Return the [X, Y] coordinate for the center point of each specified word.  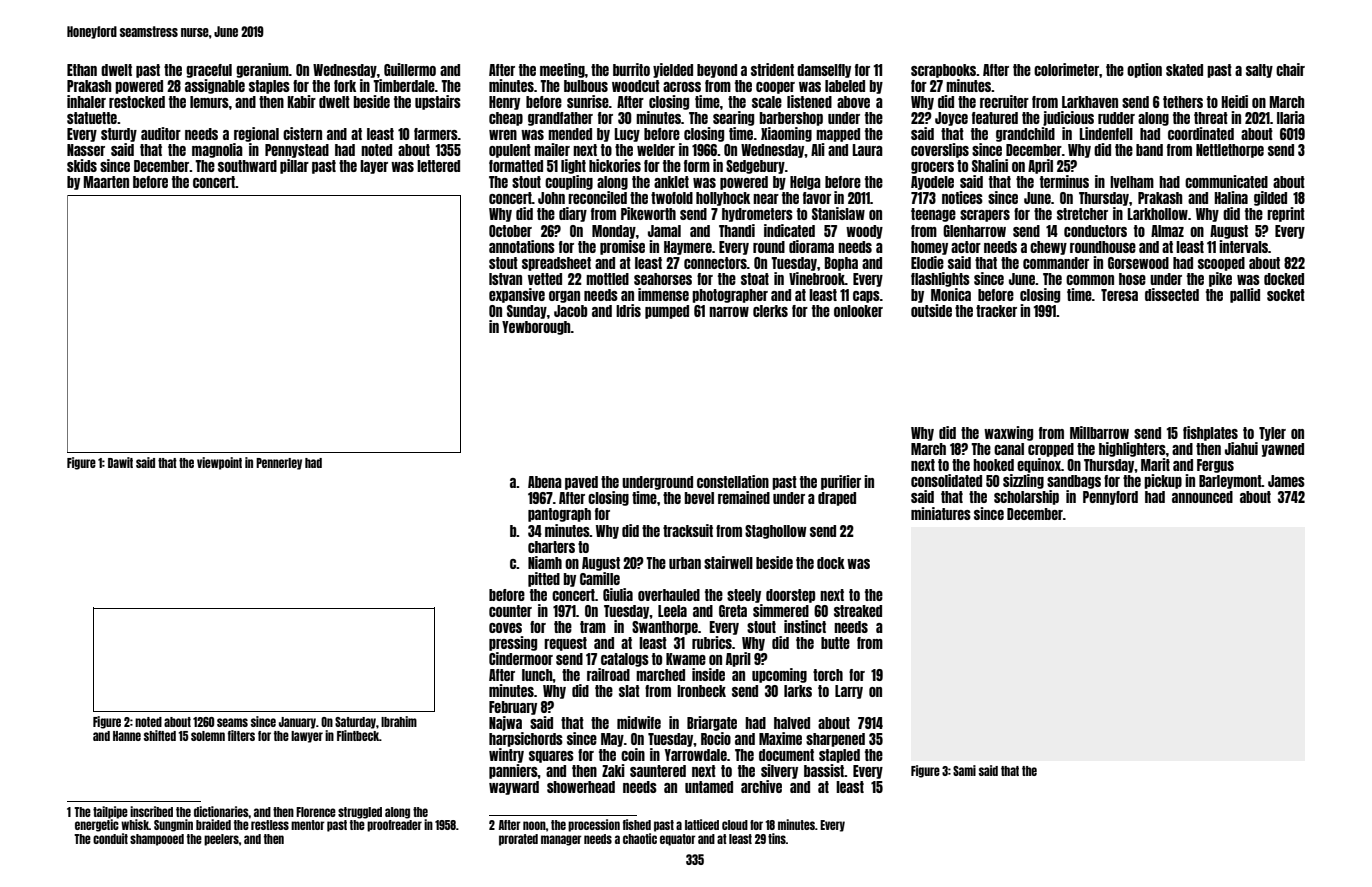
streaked [858, 611]
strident [772, 69]
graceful [209, 71]
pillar [294, 166]
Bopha [841, 264]
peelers [221, 840]
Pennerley [279, 464]
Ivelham [1132, 182]
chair [1290, 69]
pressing [513, 643]
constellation [733, 481]
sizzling [1023, 481]
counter [510, 611]
